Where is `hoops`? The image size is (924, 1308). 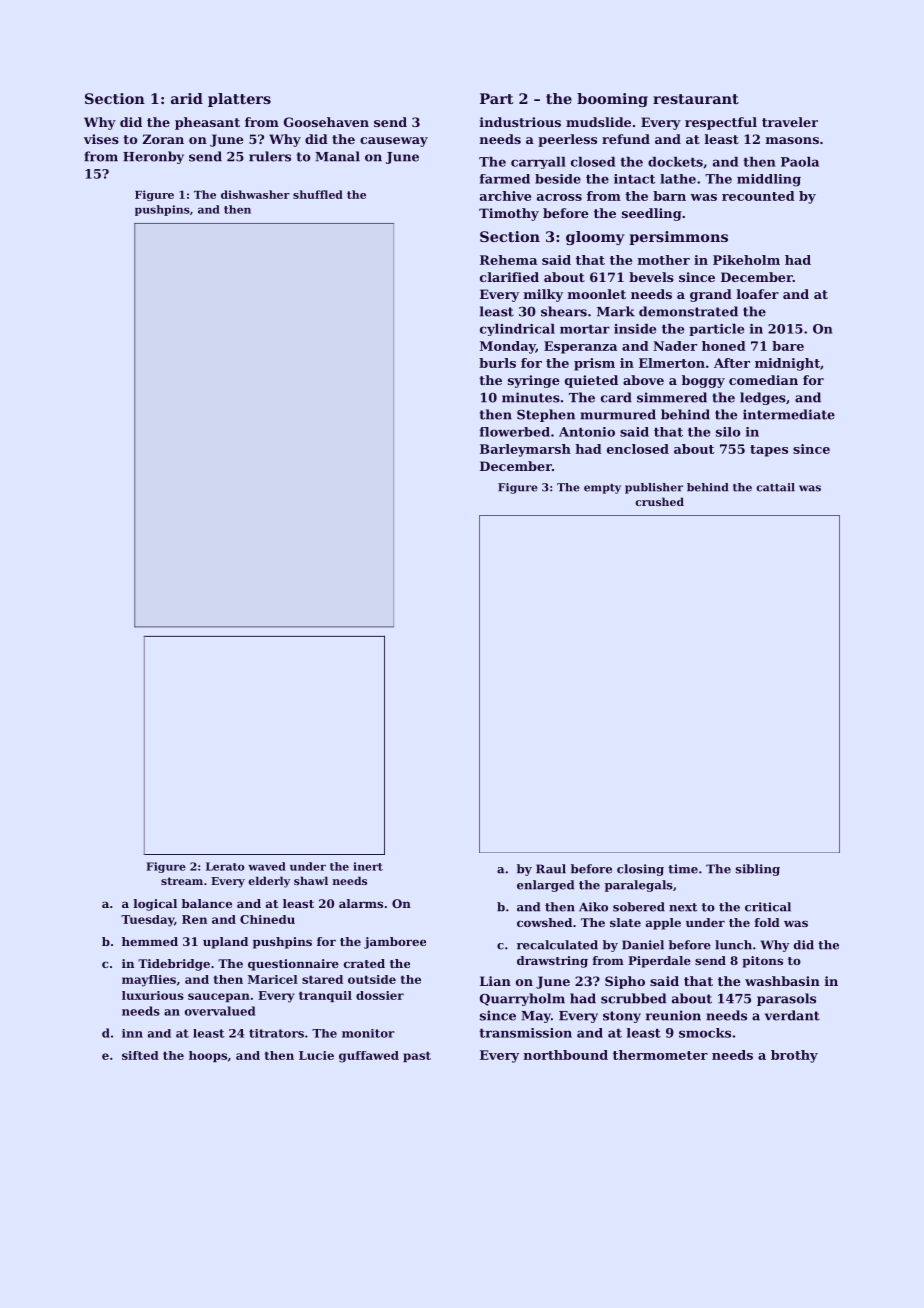
hoops is located at coordinates (208, 1056).
